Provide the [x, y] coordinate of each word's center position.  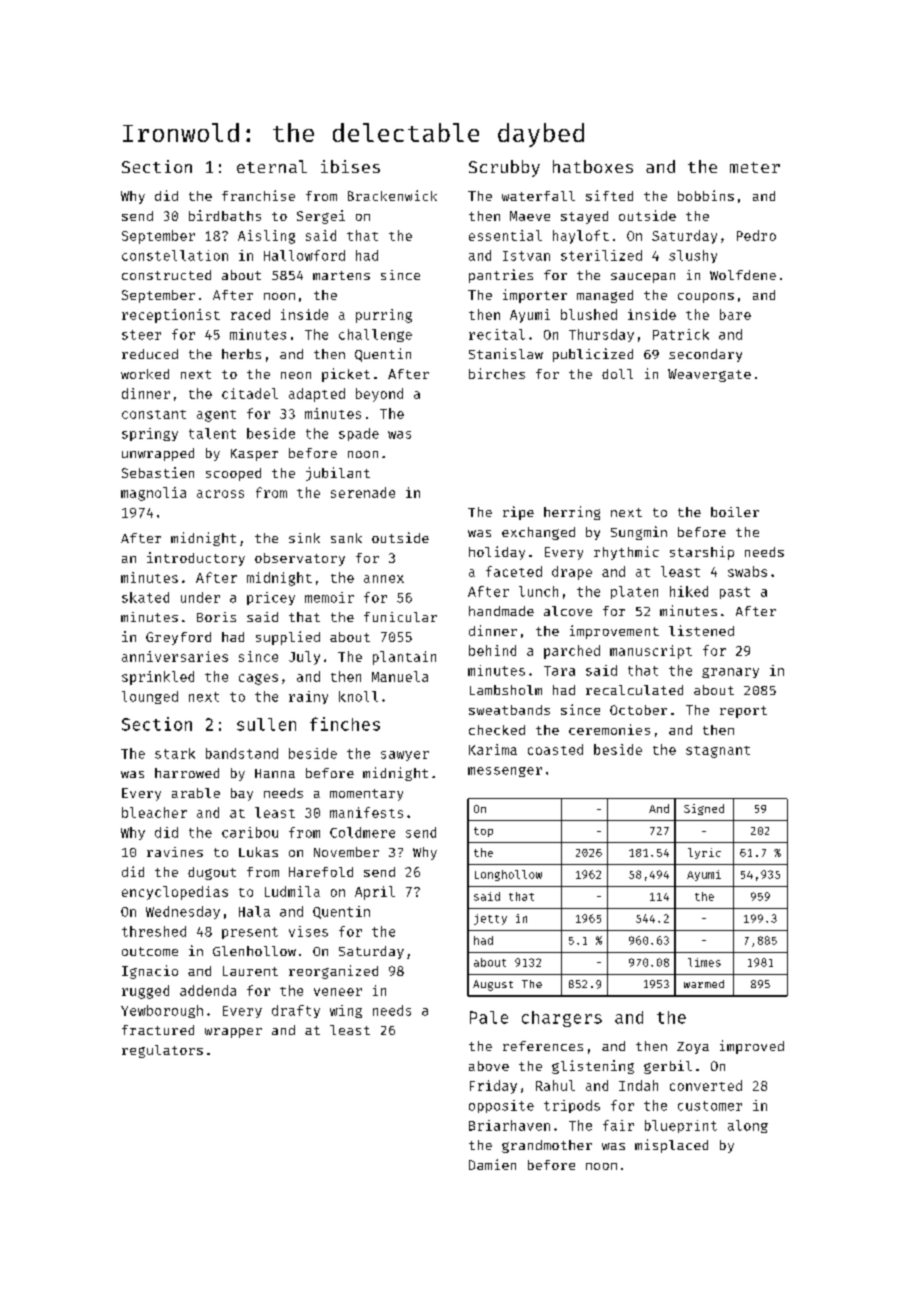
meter [755, 167]
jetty [490, 919]
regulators [162, 1051]
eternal [272, 166]
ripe [518, 513]
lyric [704, 853]
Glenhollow [254, 951]
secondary [705, 355]
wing [346, 1011]
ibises [350, 166]
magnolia [153, 494]
